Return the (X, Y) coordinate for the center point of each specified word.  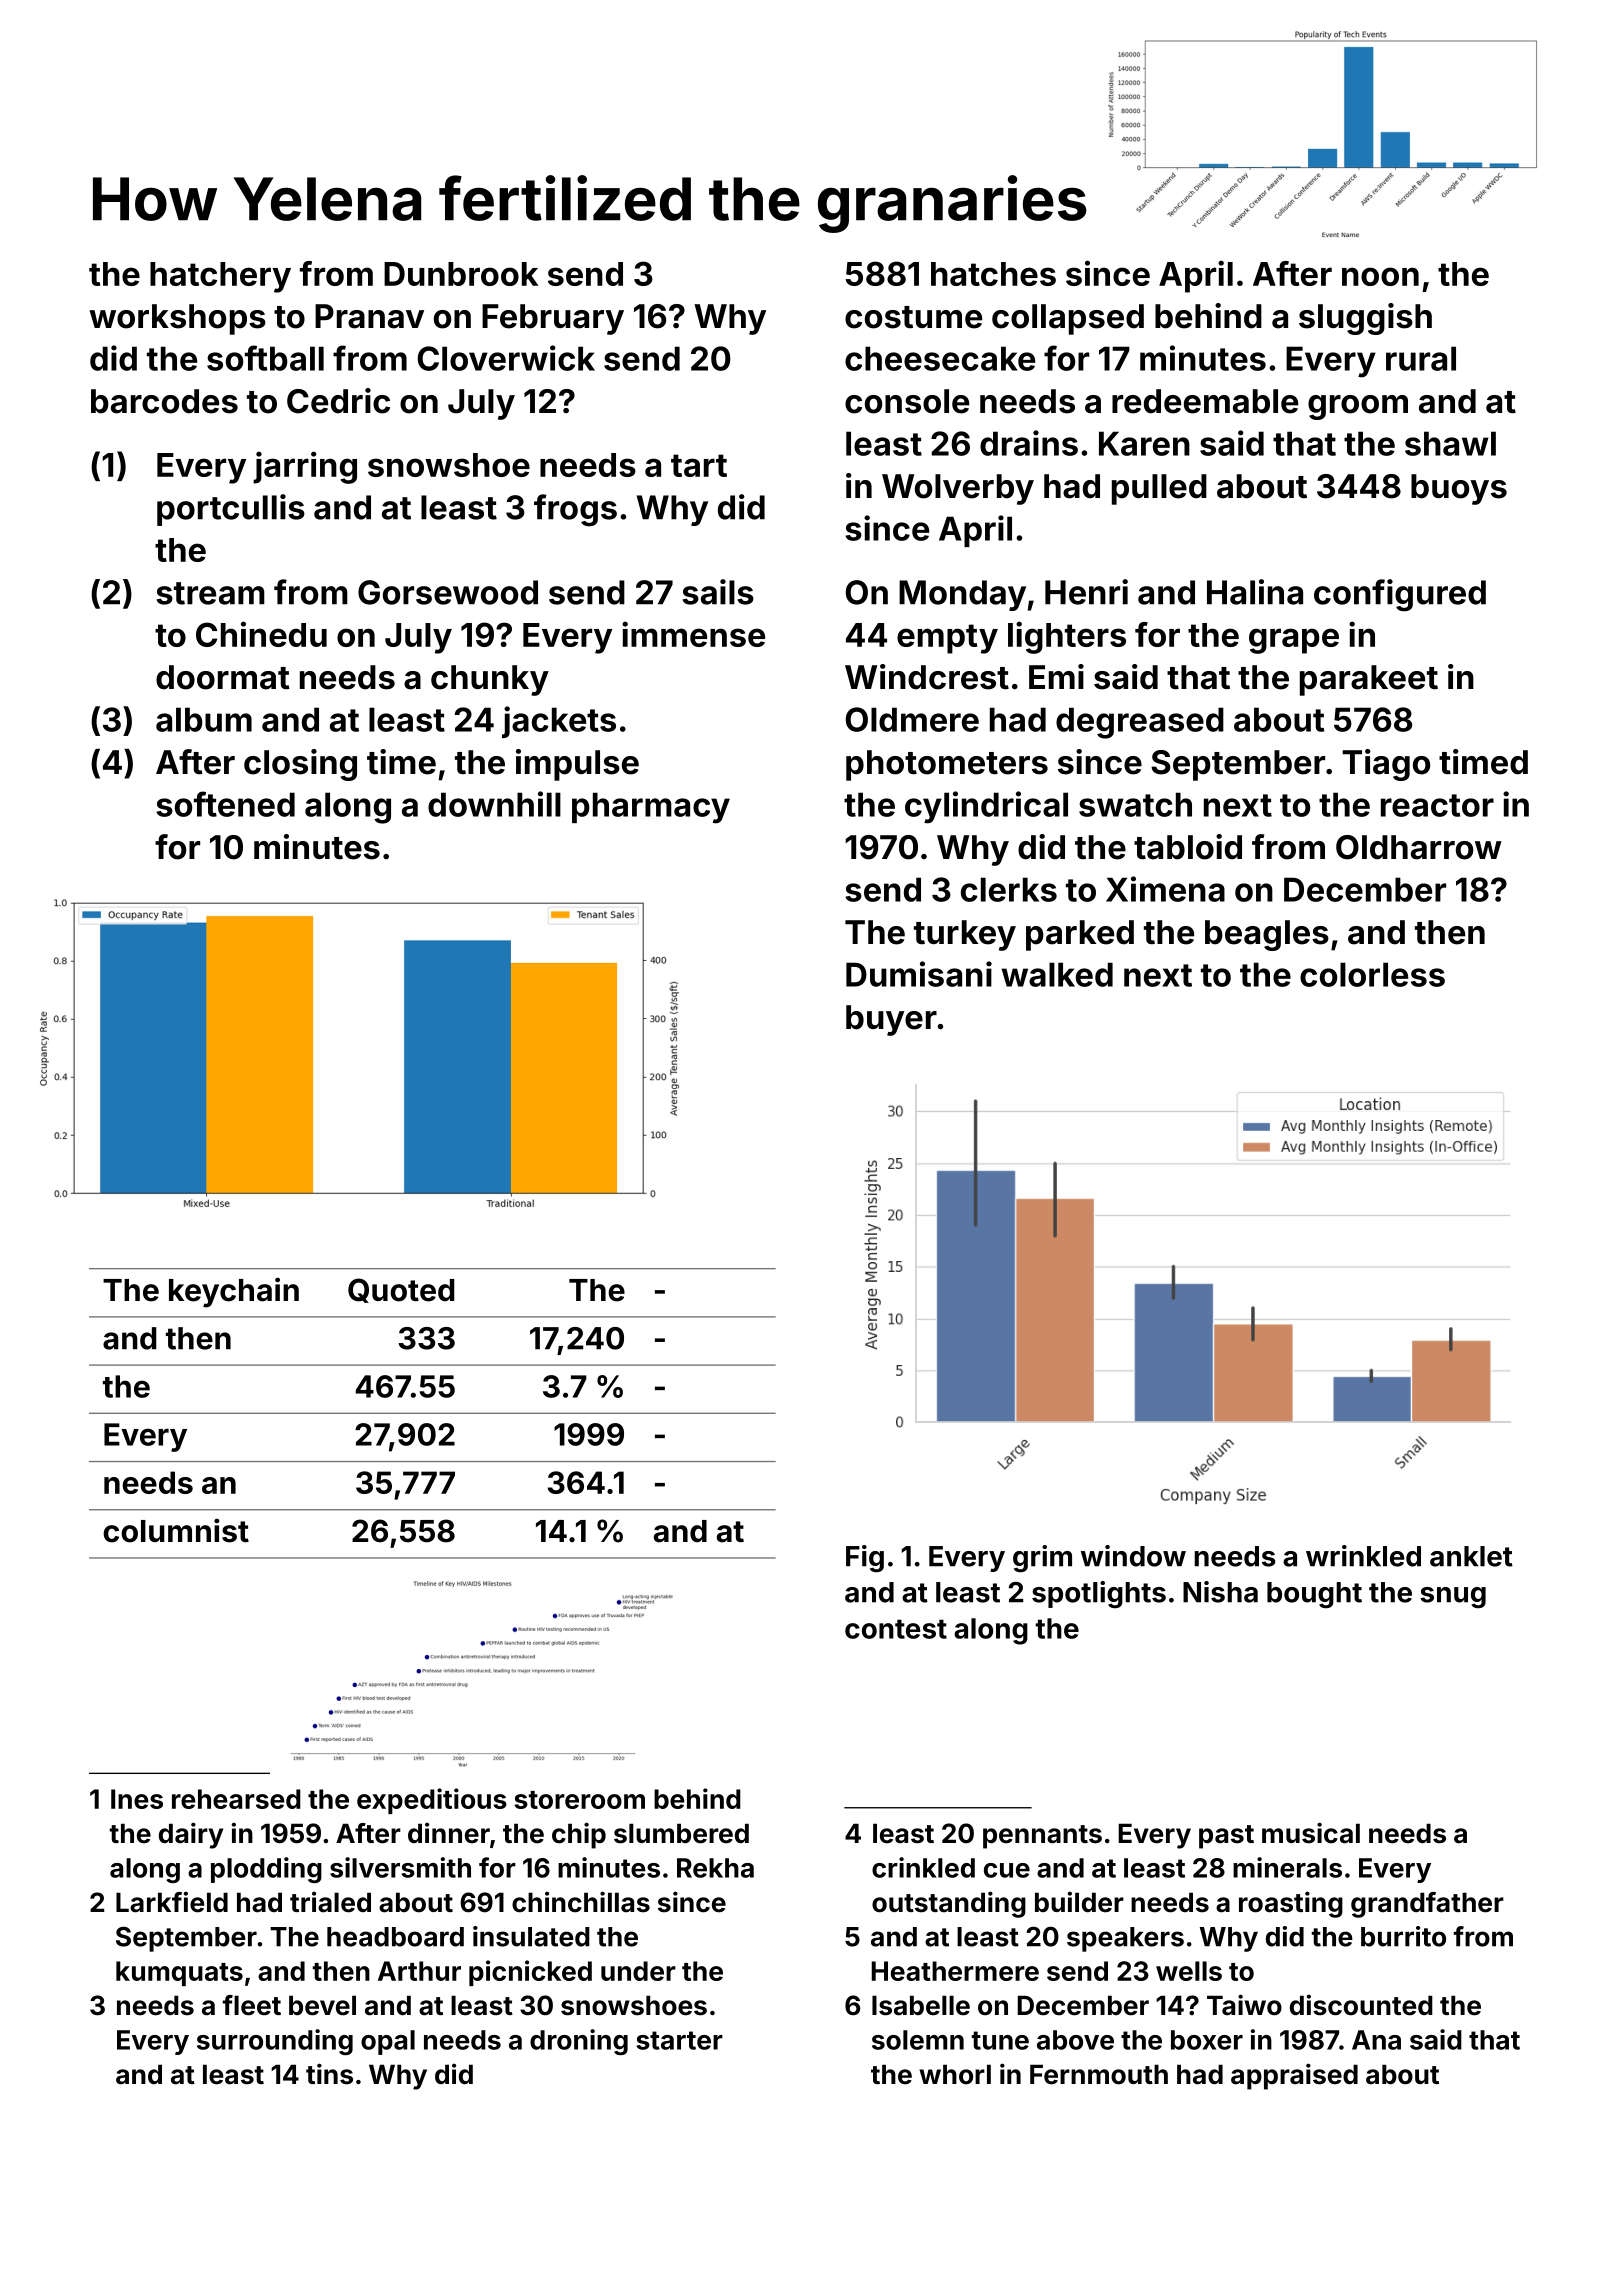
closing (300, 765)
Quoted (401, 1290)
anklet (1471, 1556)
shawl (1450, 443)
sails (718, 592)
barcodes (164, 401)
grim (1042, 1558)
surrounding (275, 2042)
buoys (1459, 489)
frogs (575, 510)
